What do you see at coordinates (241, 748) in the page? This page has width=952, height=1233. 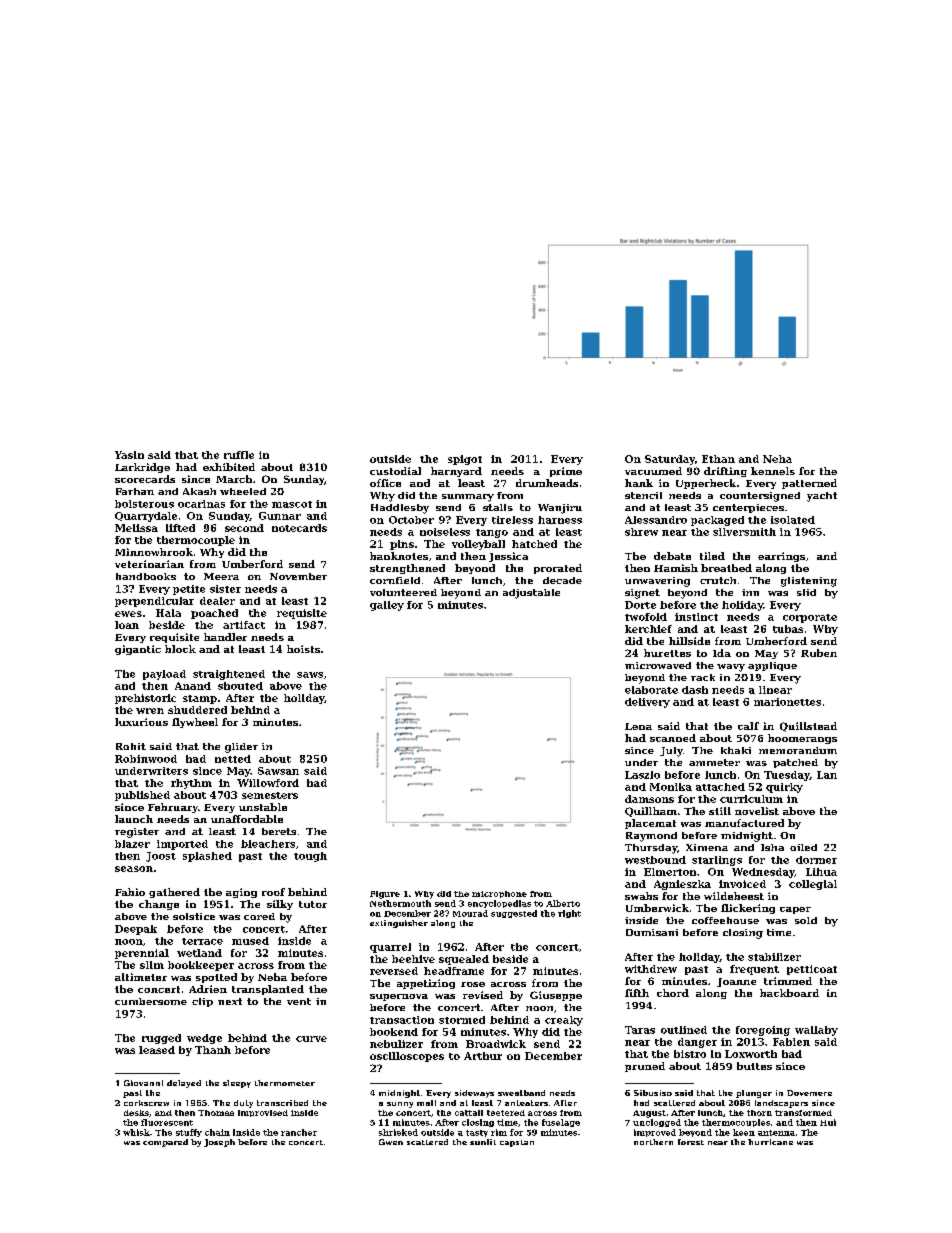 I see `glider` at bounding box center [241, 748].
